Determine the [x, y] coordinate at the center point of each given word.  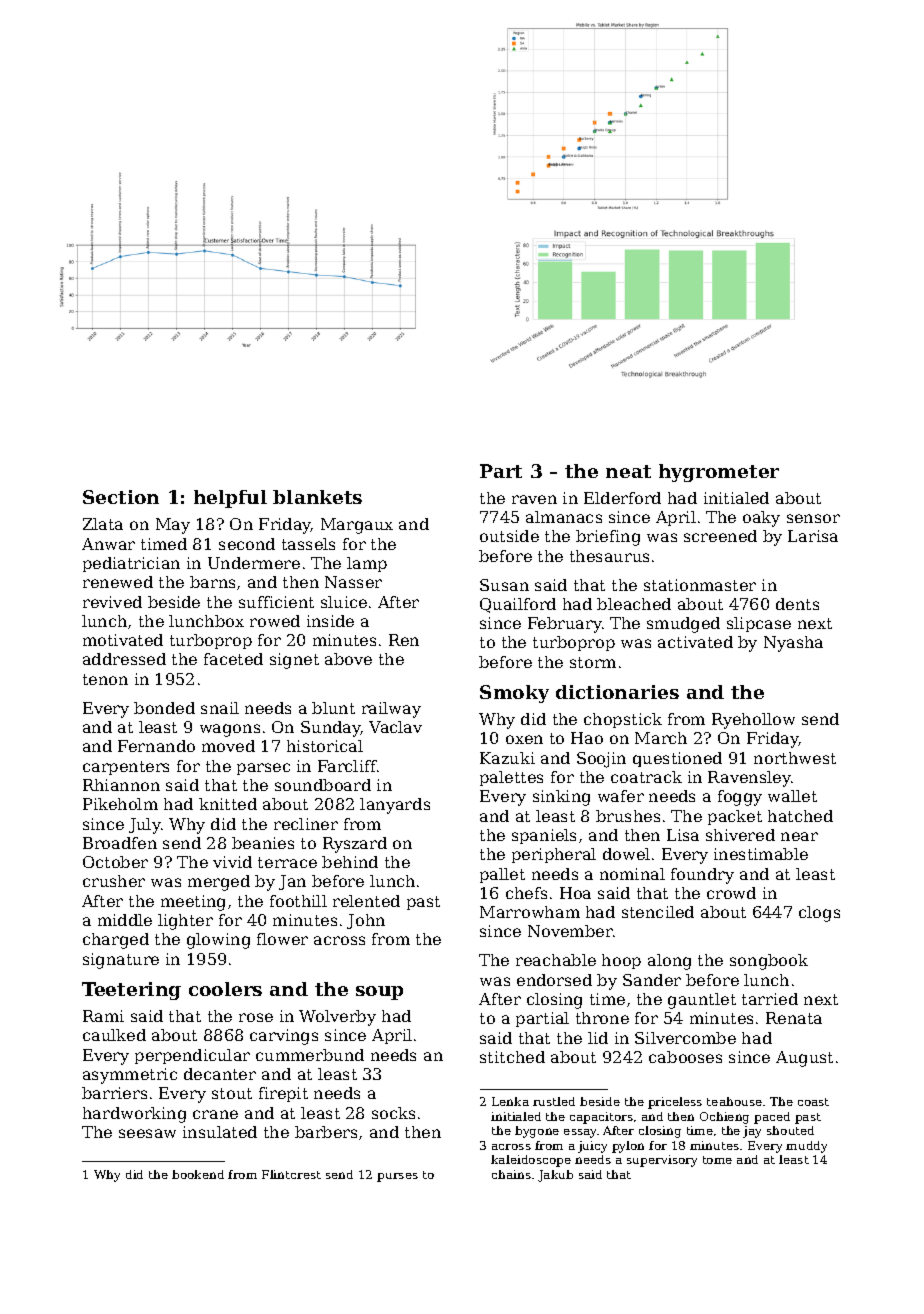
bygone [537, 1132]
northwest [795, 758]
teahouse [734, 1101]
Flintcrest [291, 1174]
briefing [608, 538]
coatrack [646, 777]
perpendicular [192, 1056]
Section [121, 497]
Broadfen [120, 843]
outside [509, 536]
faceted [233, 659]
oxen [524, 739]
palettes [511, 778]
